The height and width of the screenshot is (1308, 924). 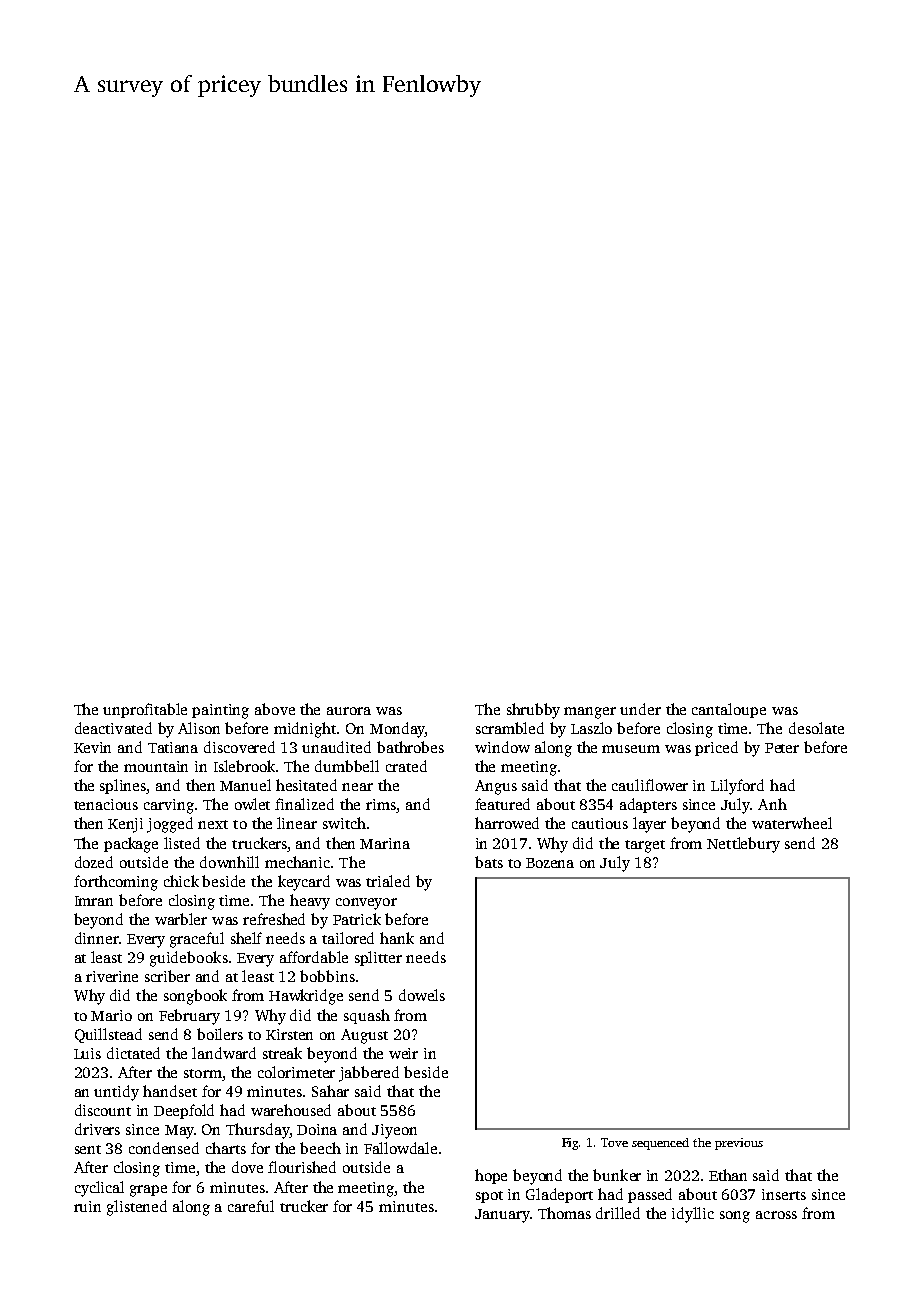 What do you see at coordinates (349, 711) in the screenshot?
I see `aurora` at bounding box center [349, 711].
